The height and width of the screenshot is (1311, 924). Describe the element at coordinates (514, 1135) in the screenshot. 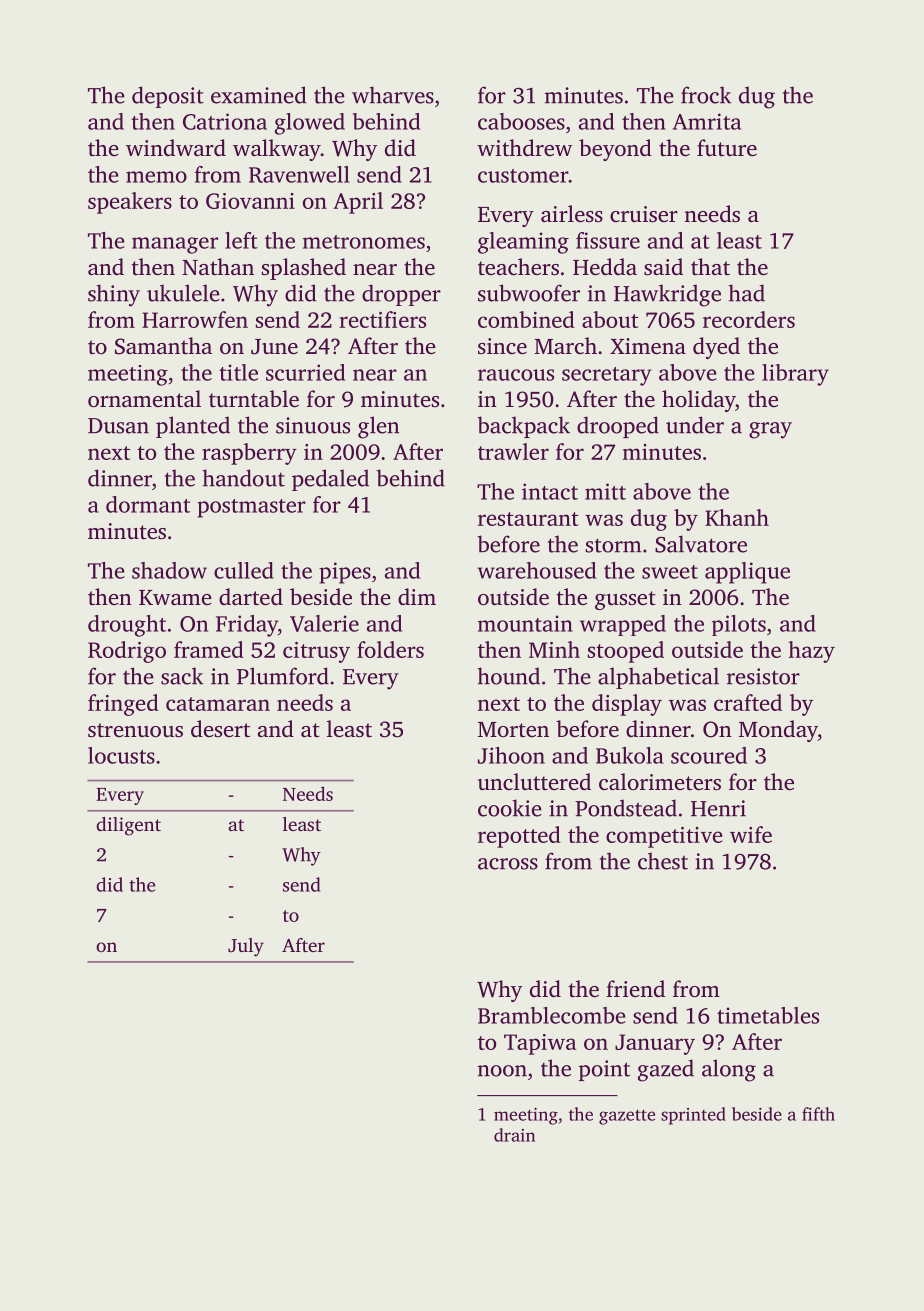

I see `drain` at that location.
